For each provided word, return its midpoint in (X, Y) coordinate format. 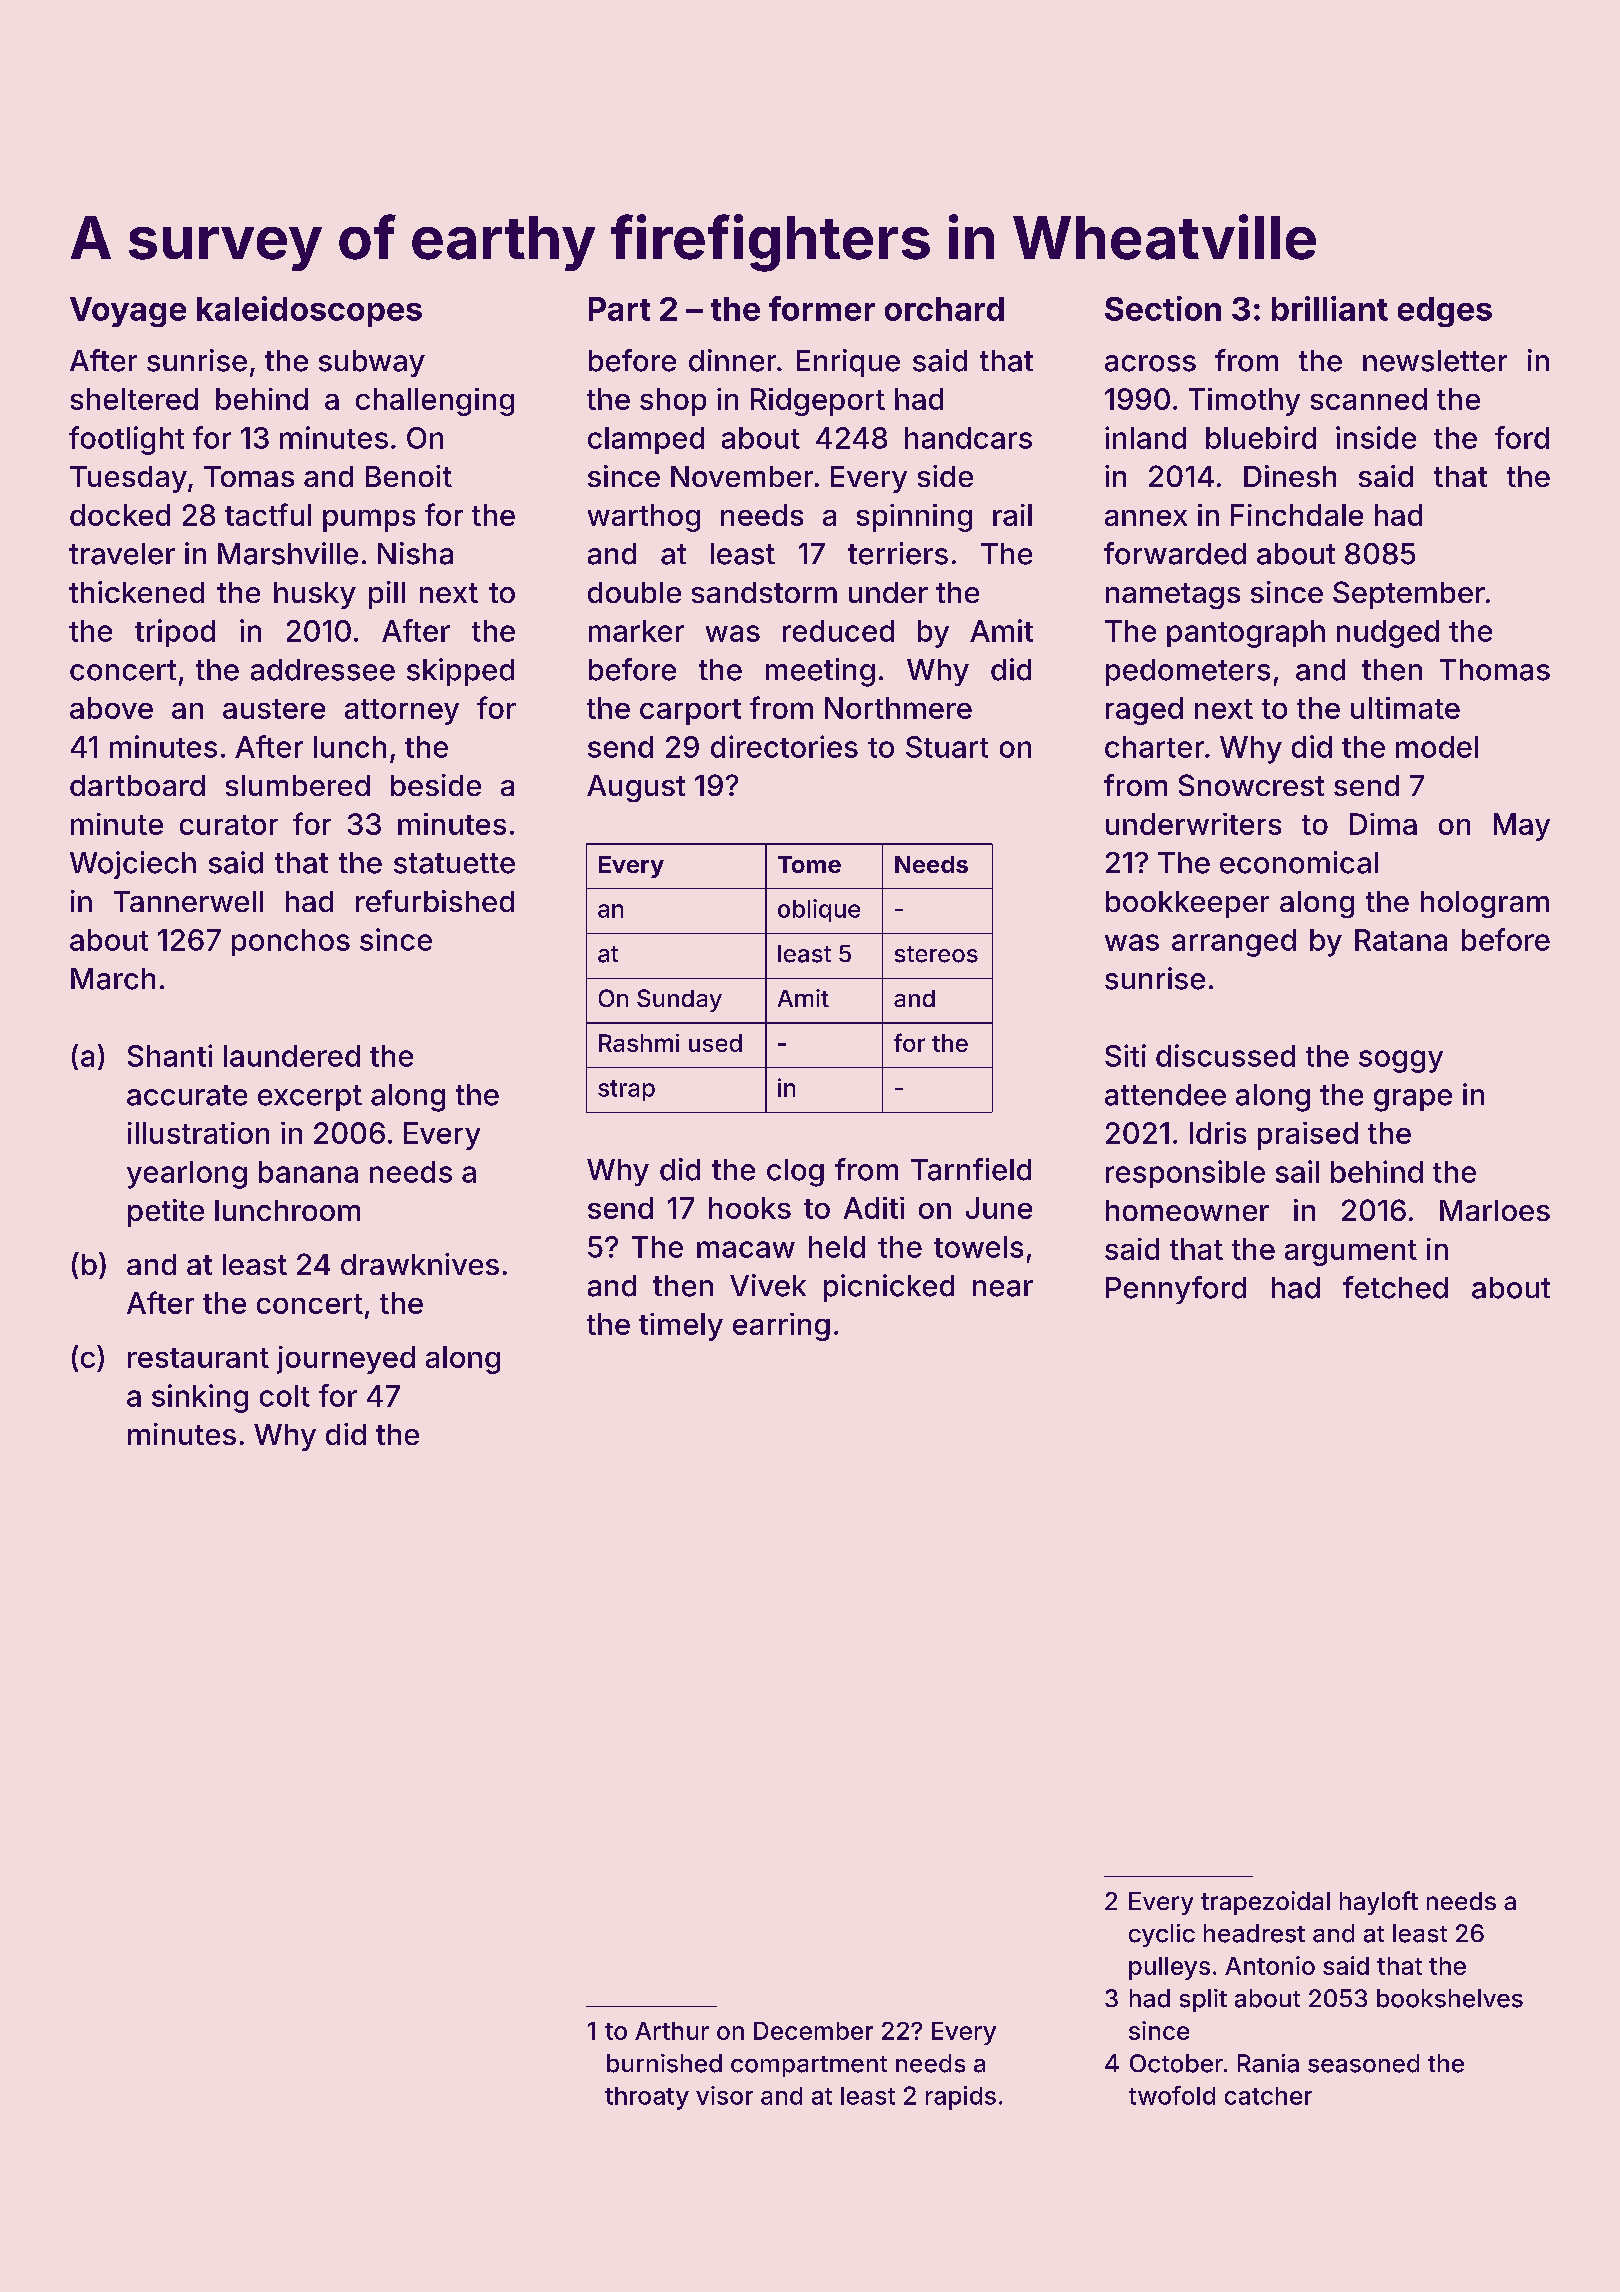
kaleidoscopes (309, 311)
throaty (647, 2098)
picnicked (889, 1288)
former (822, 308)
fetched (1395, 1287)
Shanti (170, 1055)
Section (1163, 308)
